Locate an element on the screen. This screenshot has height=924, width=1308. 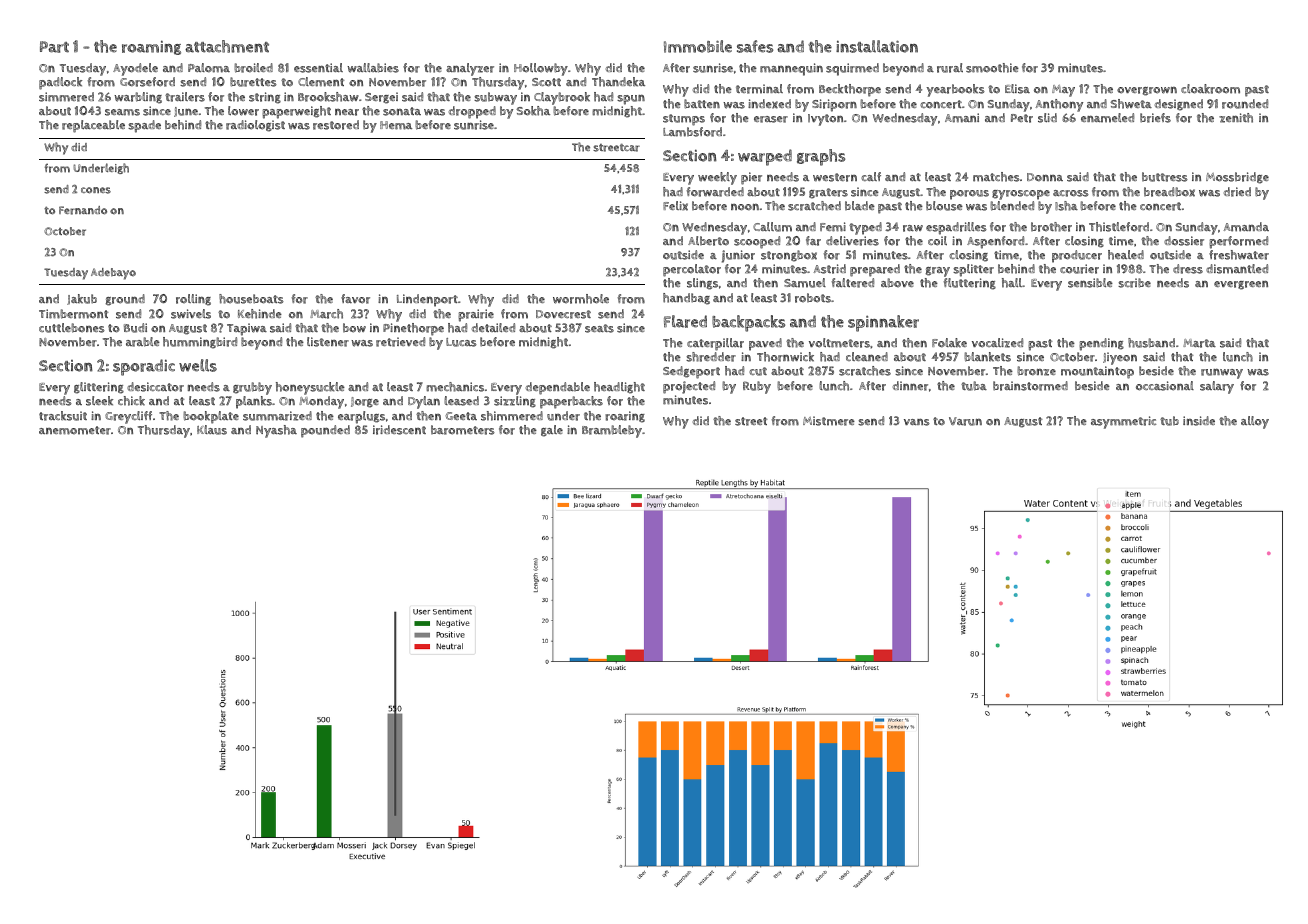
sporadic is located at coordinates (144, 367).
